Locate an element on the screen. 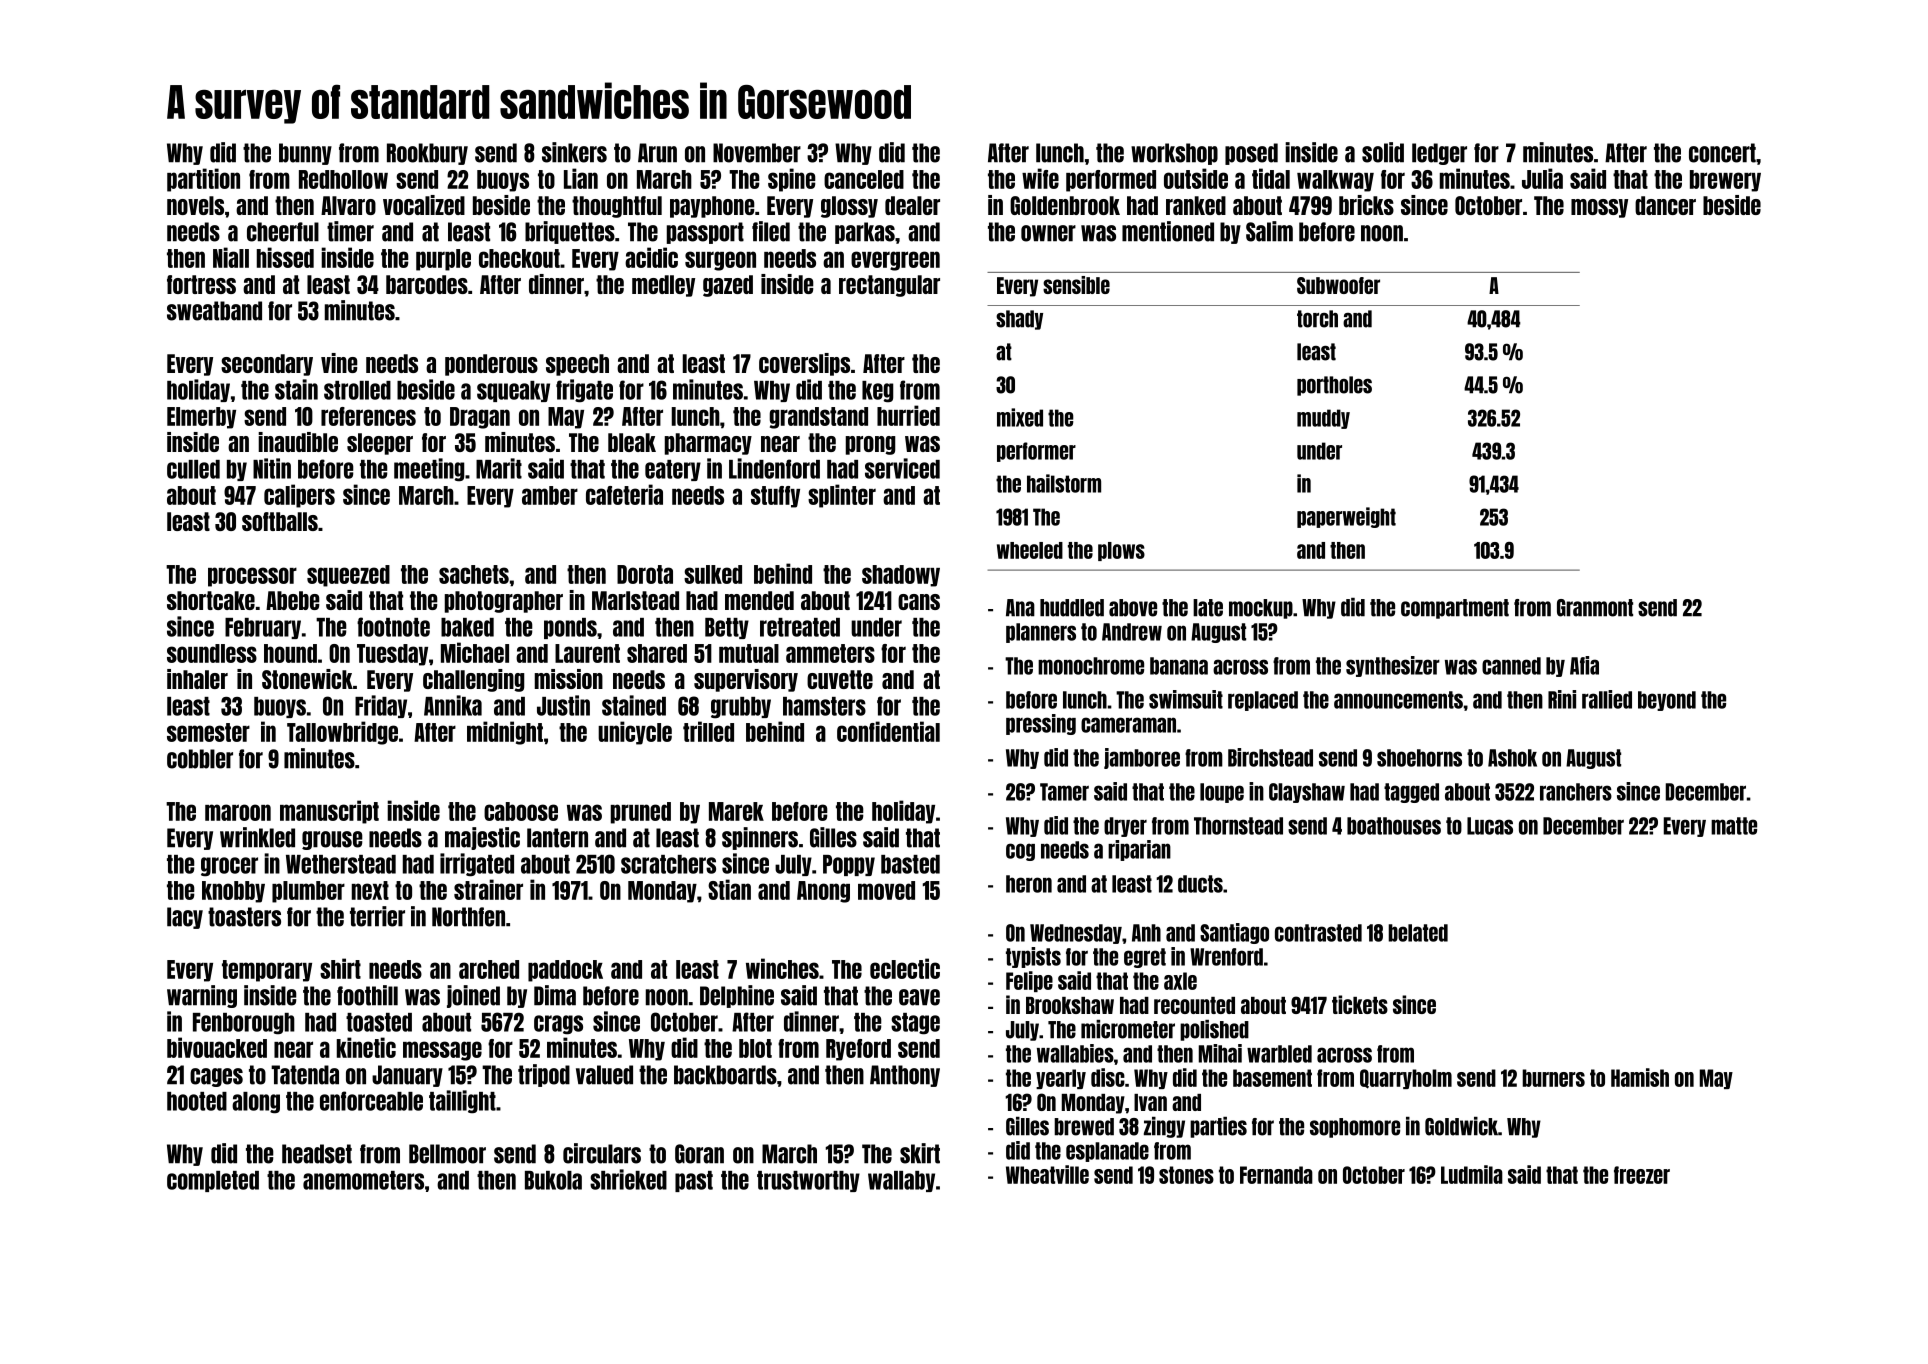 This screenshot has height=1364, width=1928. Anh is located at coordinates (1146, 933).
